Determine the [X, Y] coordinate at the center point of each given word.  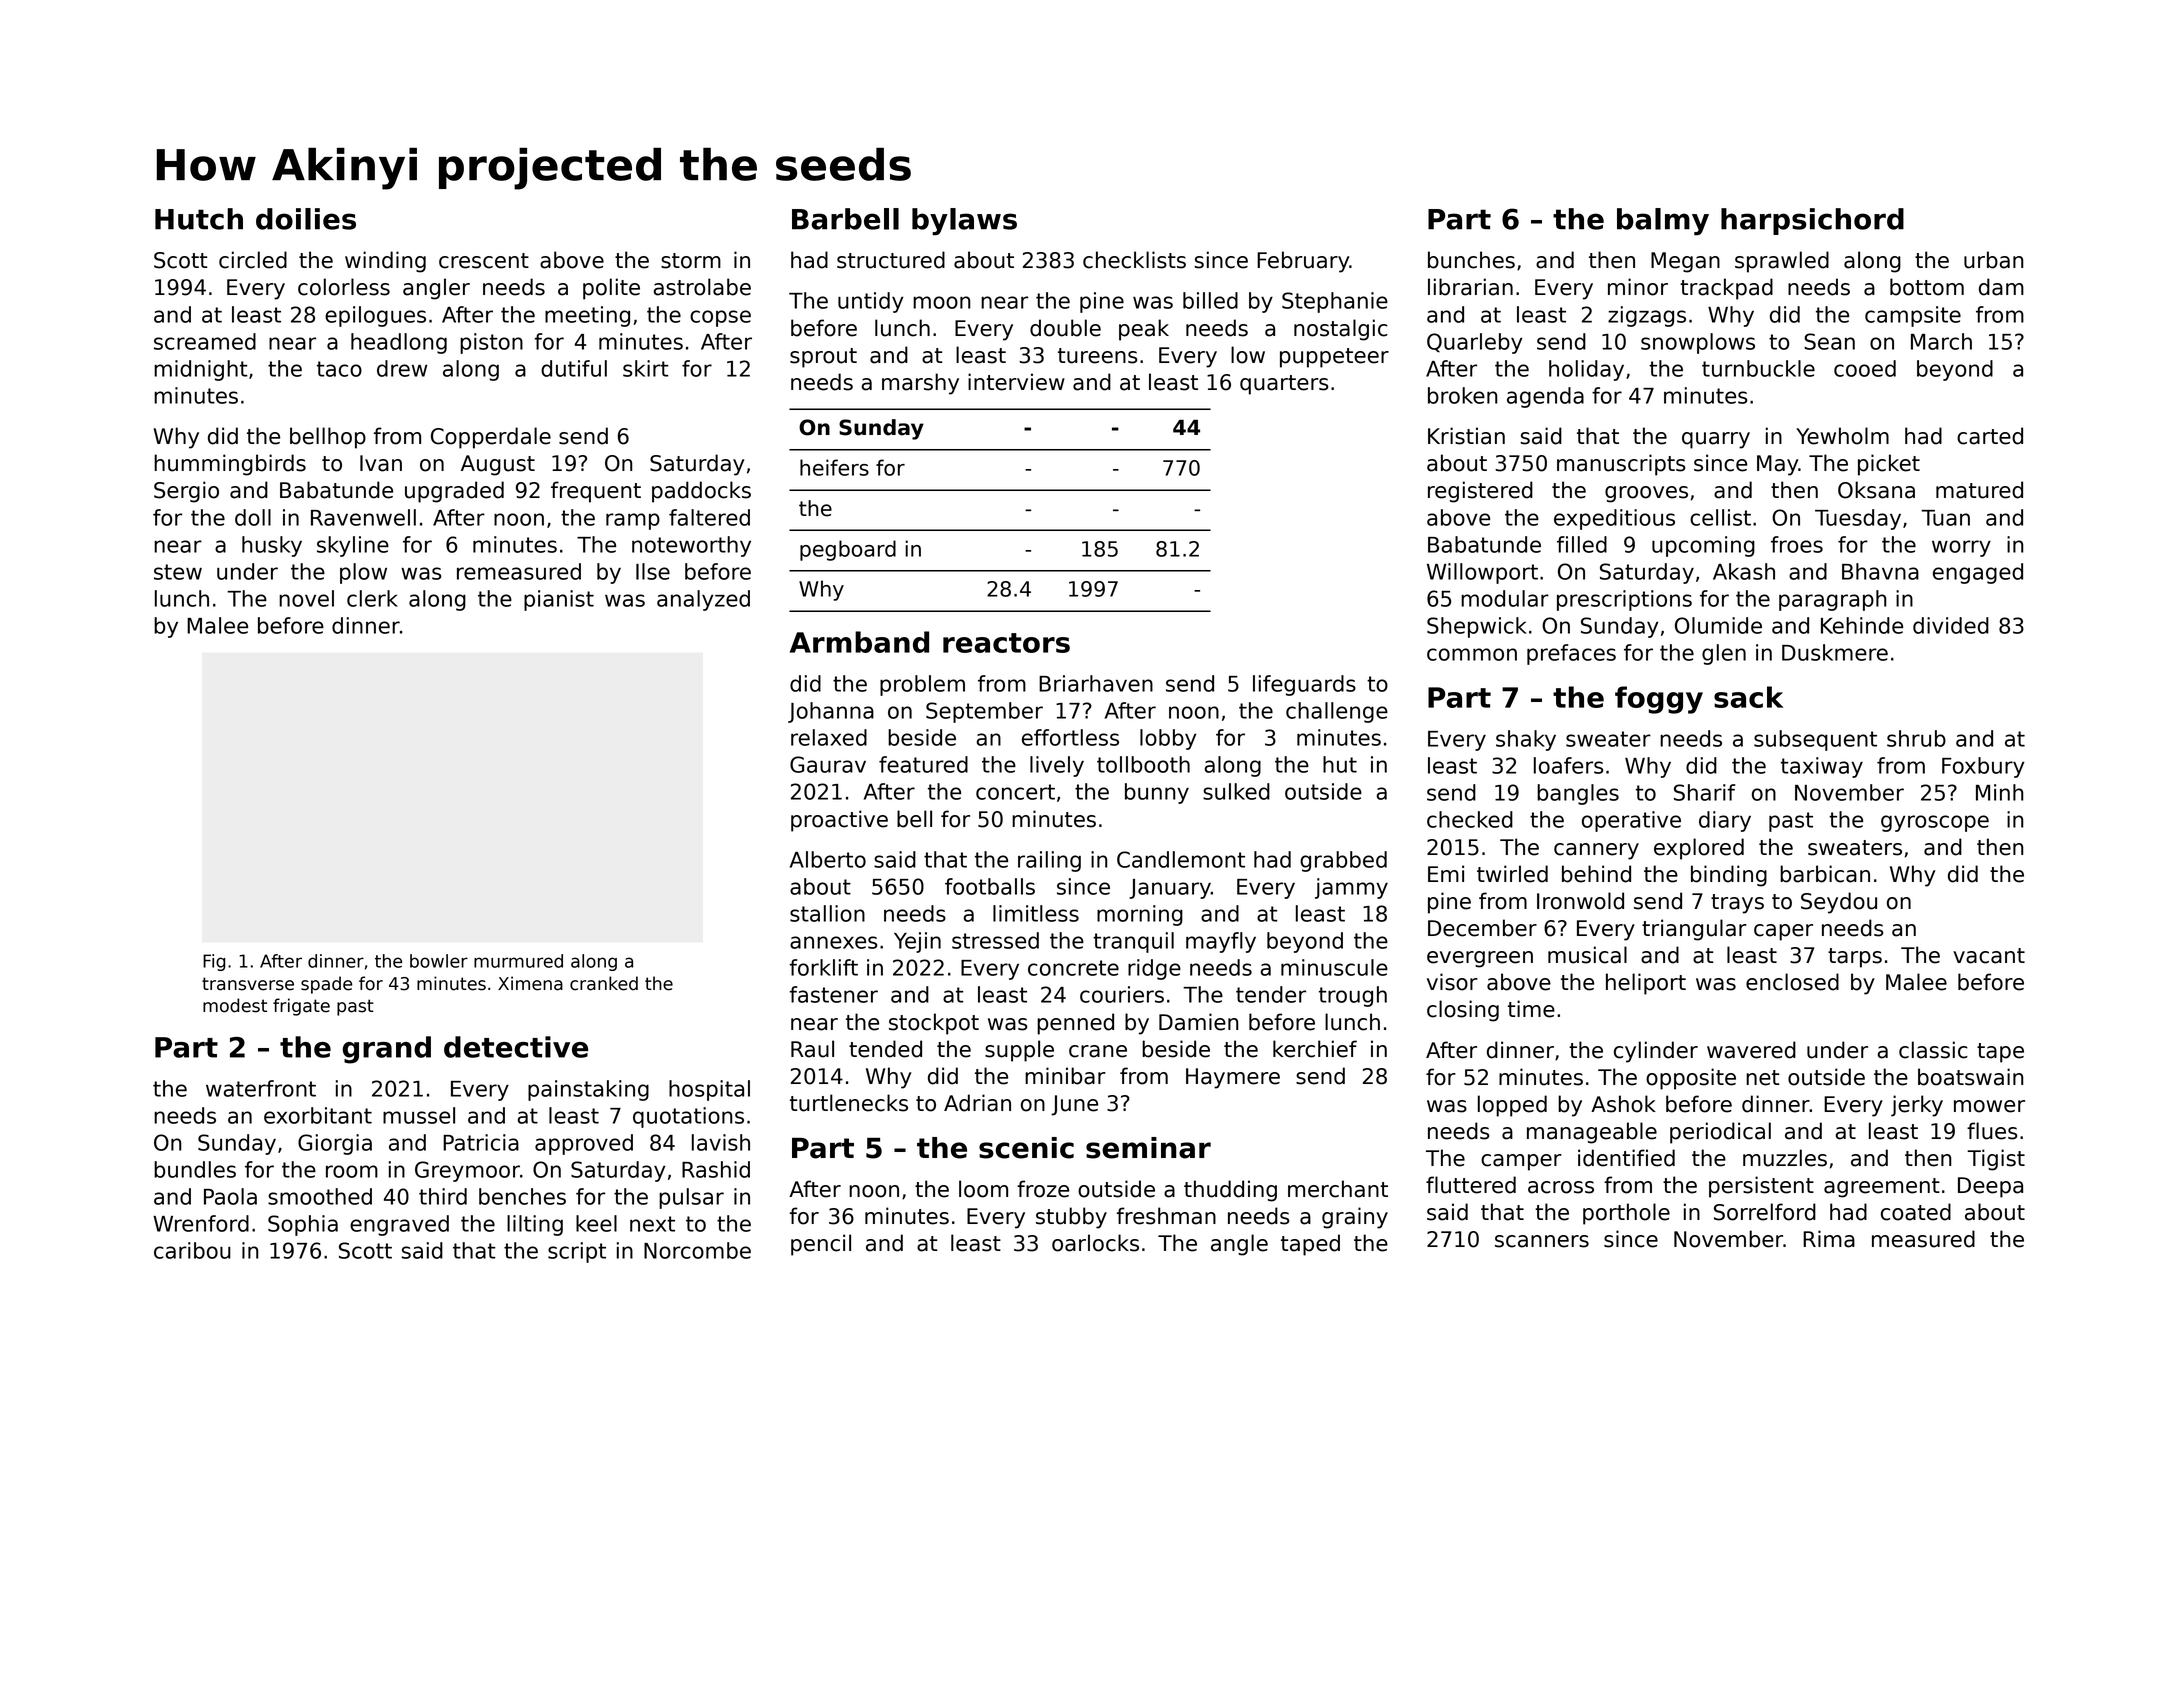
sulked [1236, 791]
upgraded [454, 492]
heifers [834, 467]
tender [1271, 994]
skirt [645, 368]
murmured [518, 961]
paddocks [701, 492]
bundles [195, 1169]
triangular [1694, 930]
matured [1979, 490]
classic [1933, 1050]
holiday [1586, 370]
